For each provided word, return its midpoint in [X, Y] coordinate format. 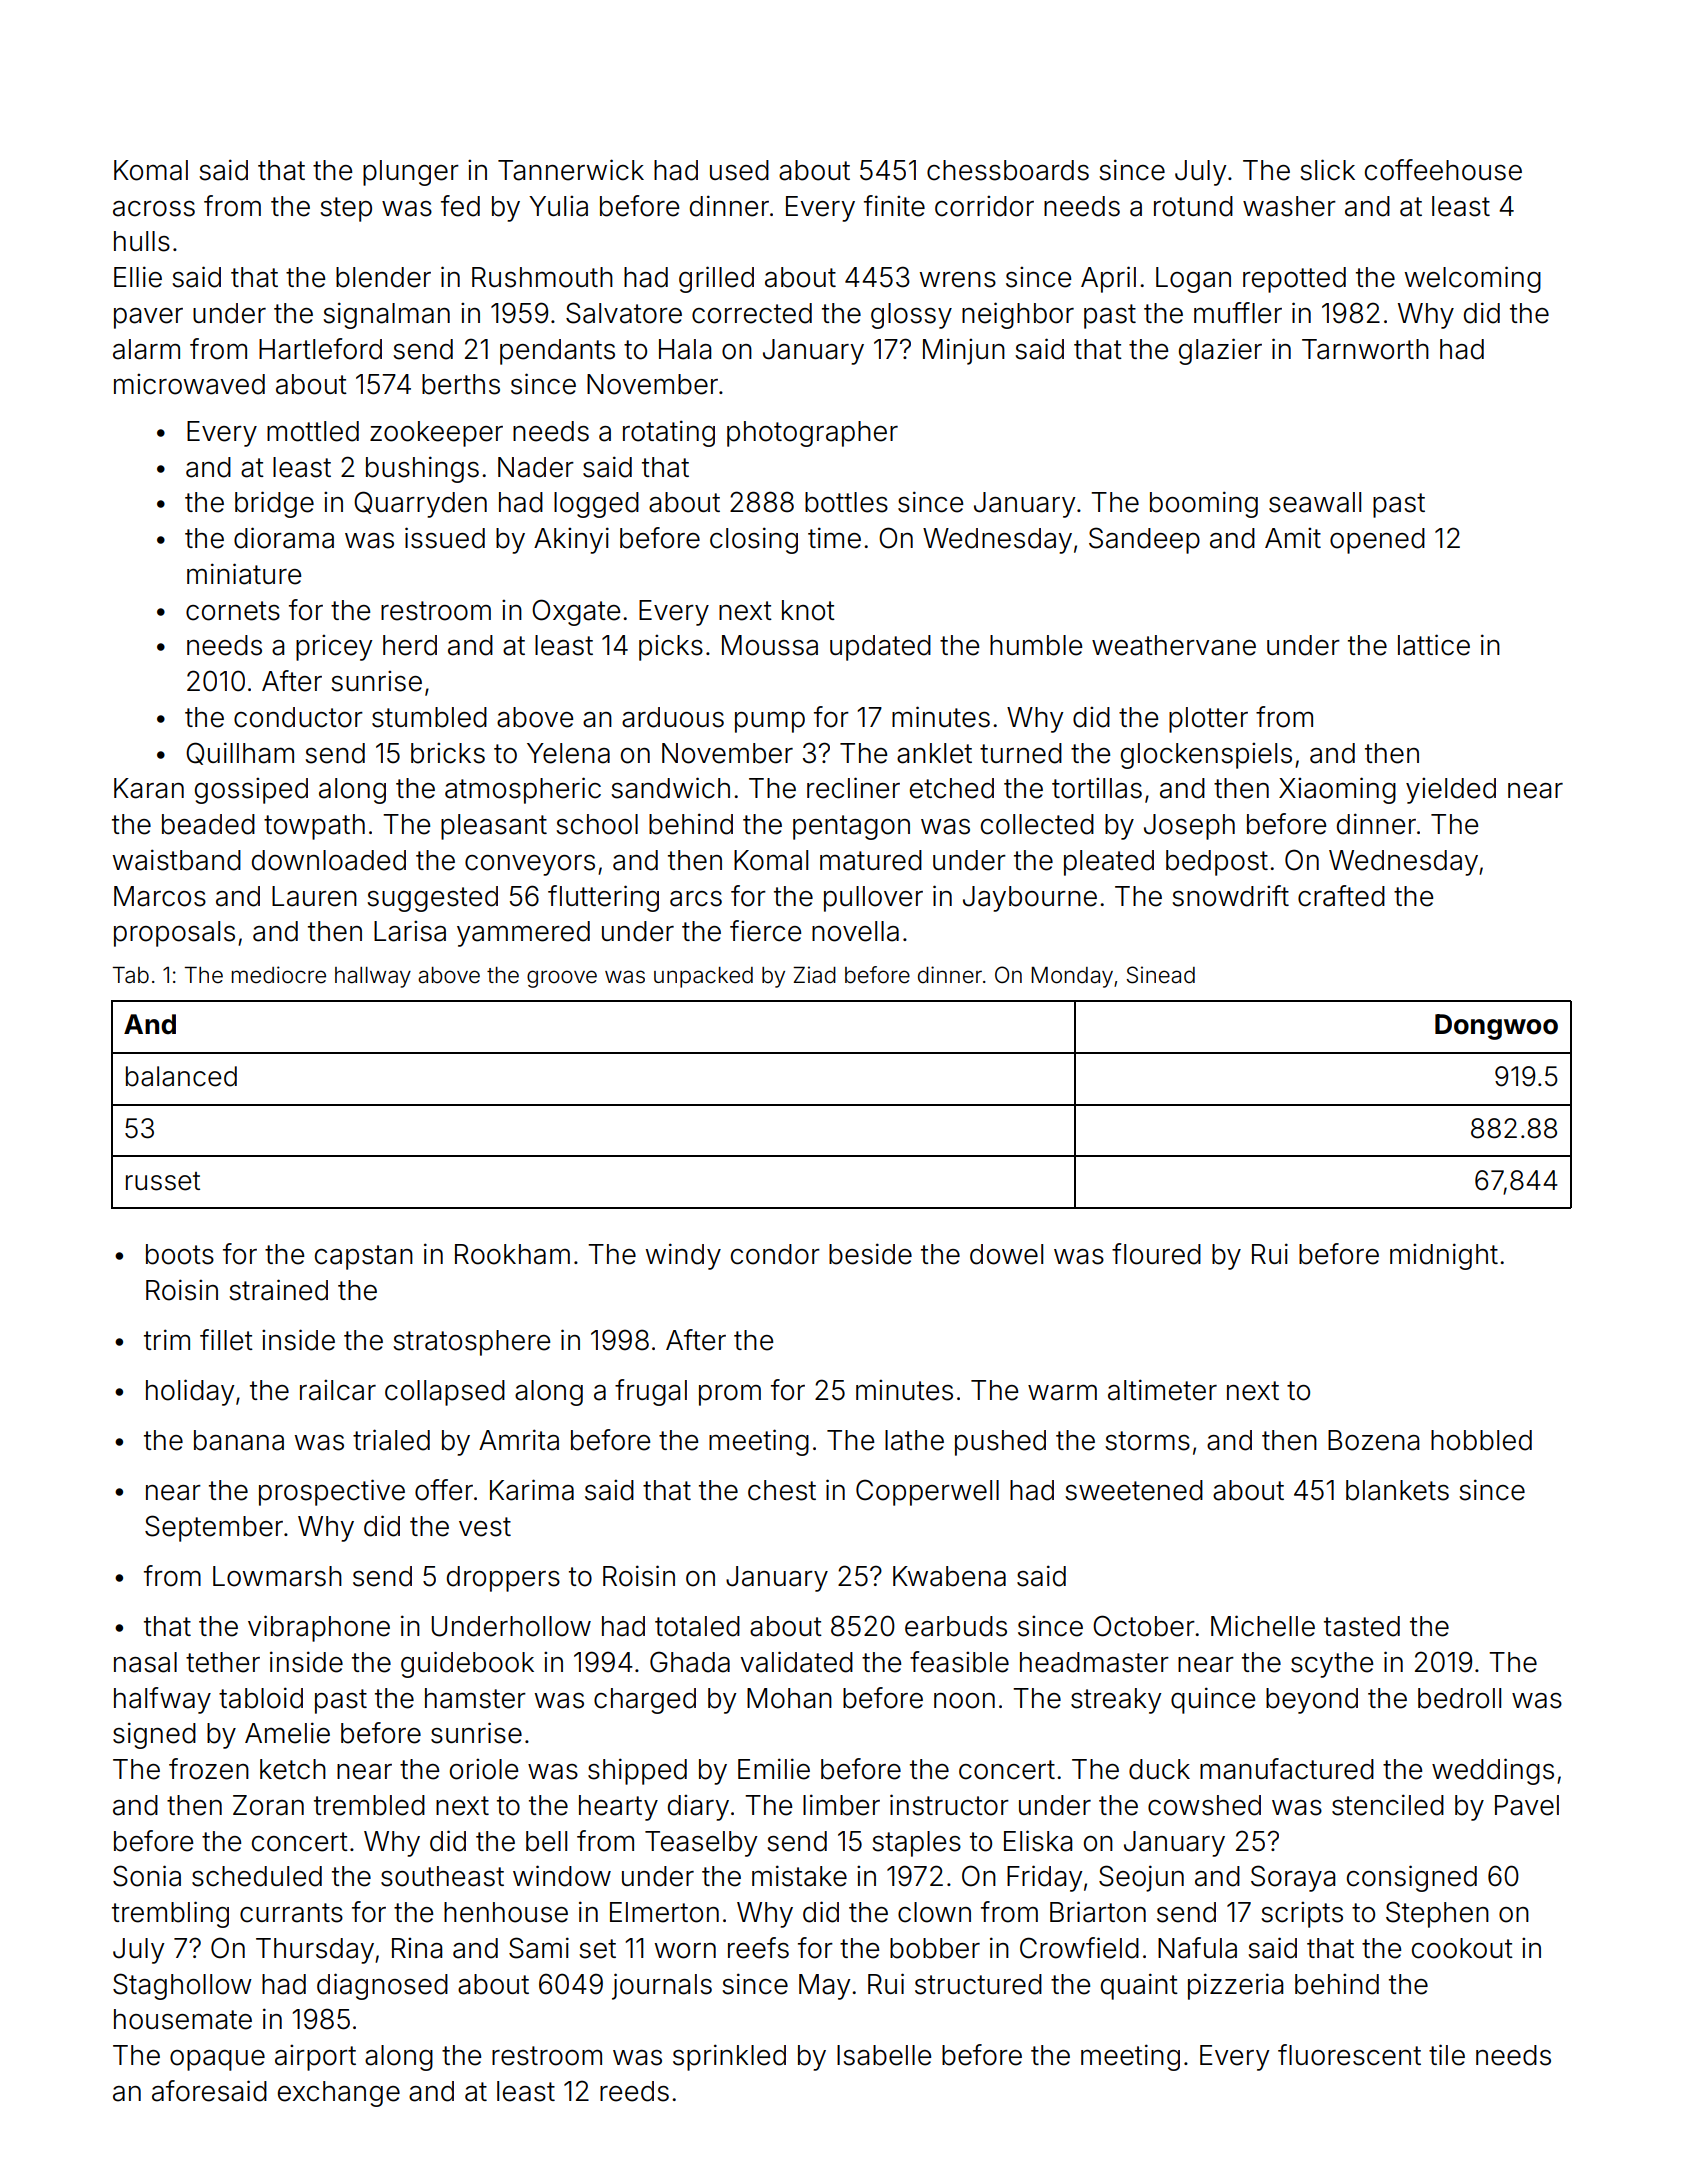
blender [383, 277]
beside [870, 1254]
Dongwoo [1496, 1027]
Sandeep [1144, 540]
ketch [293, 1769]
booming [1204, 504]
